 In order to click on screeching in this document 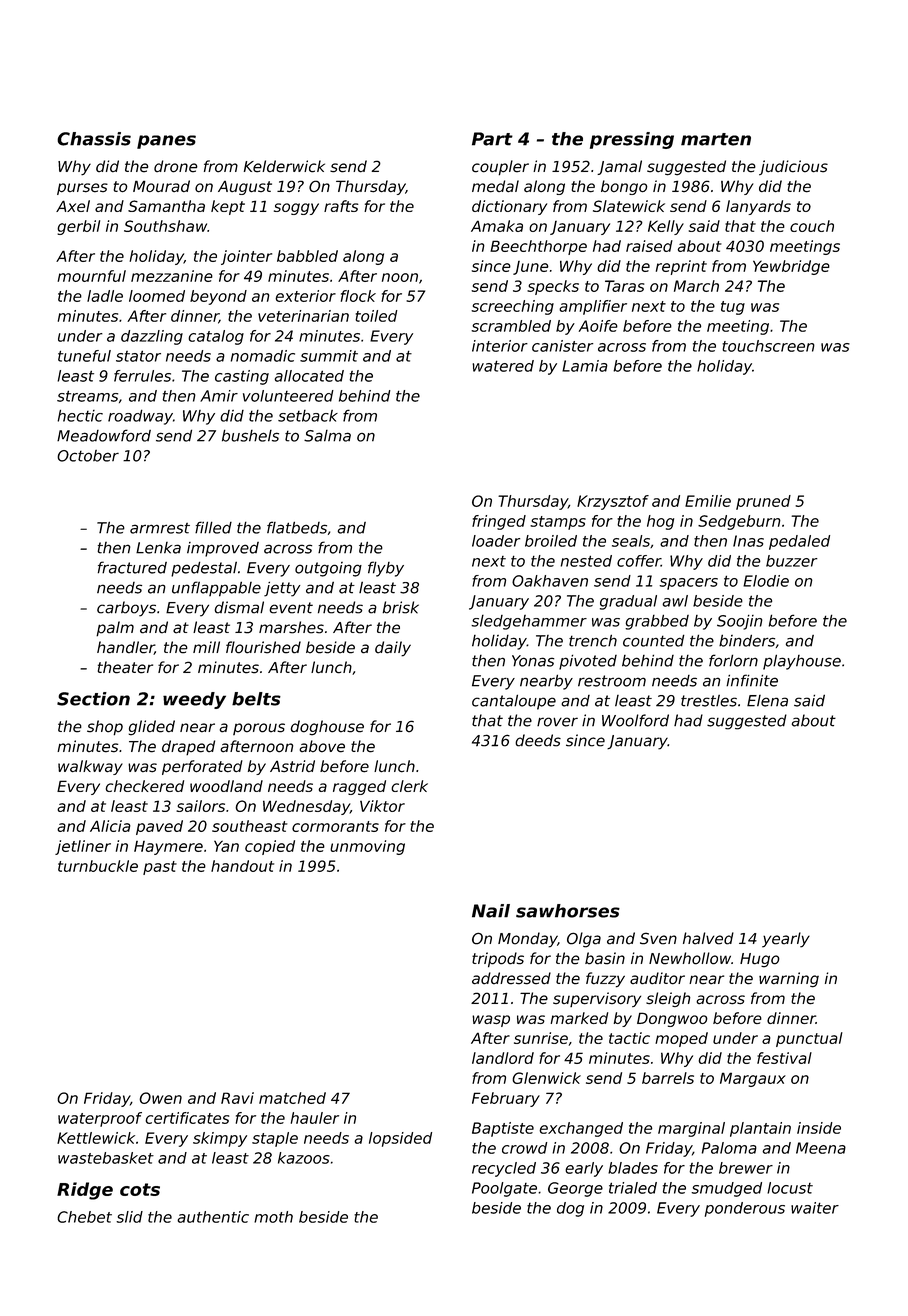, I will do `click(512, 307)`.
